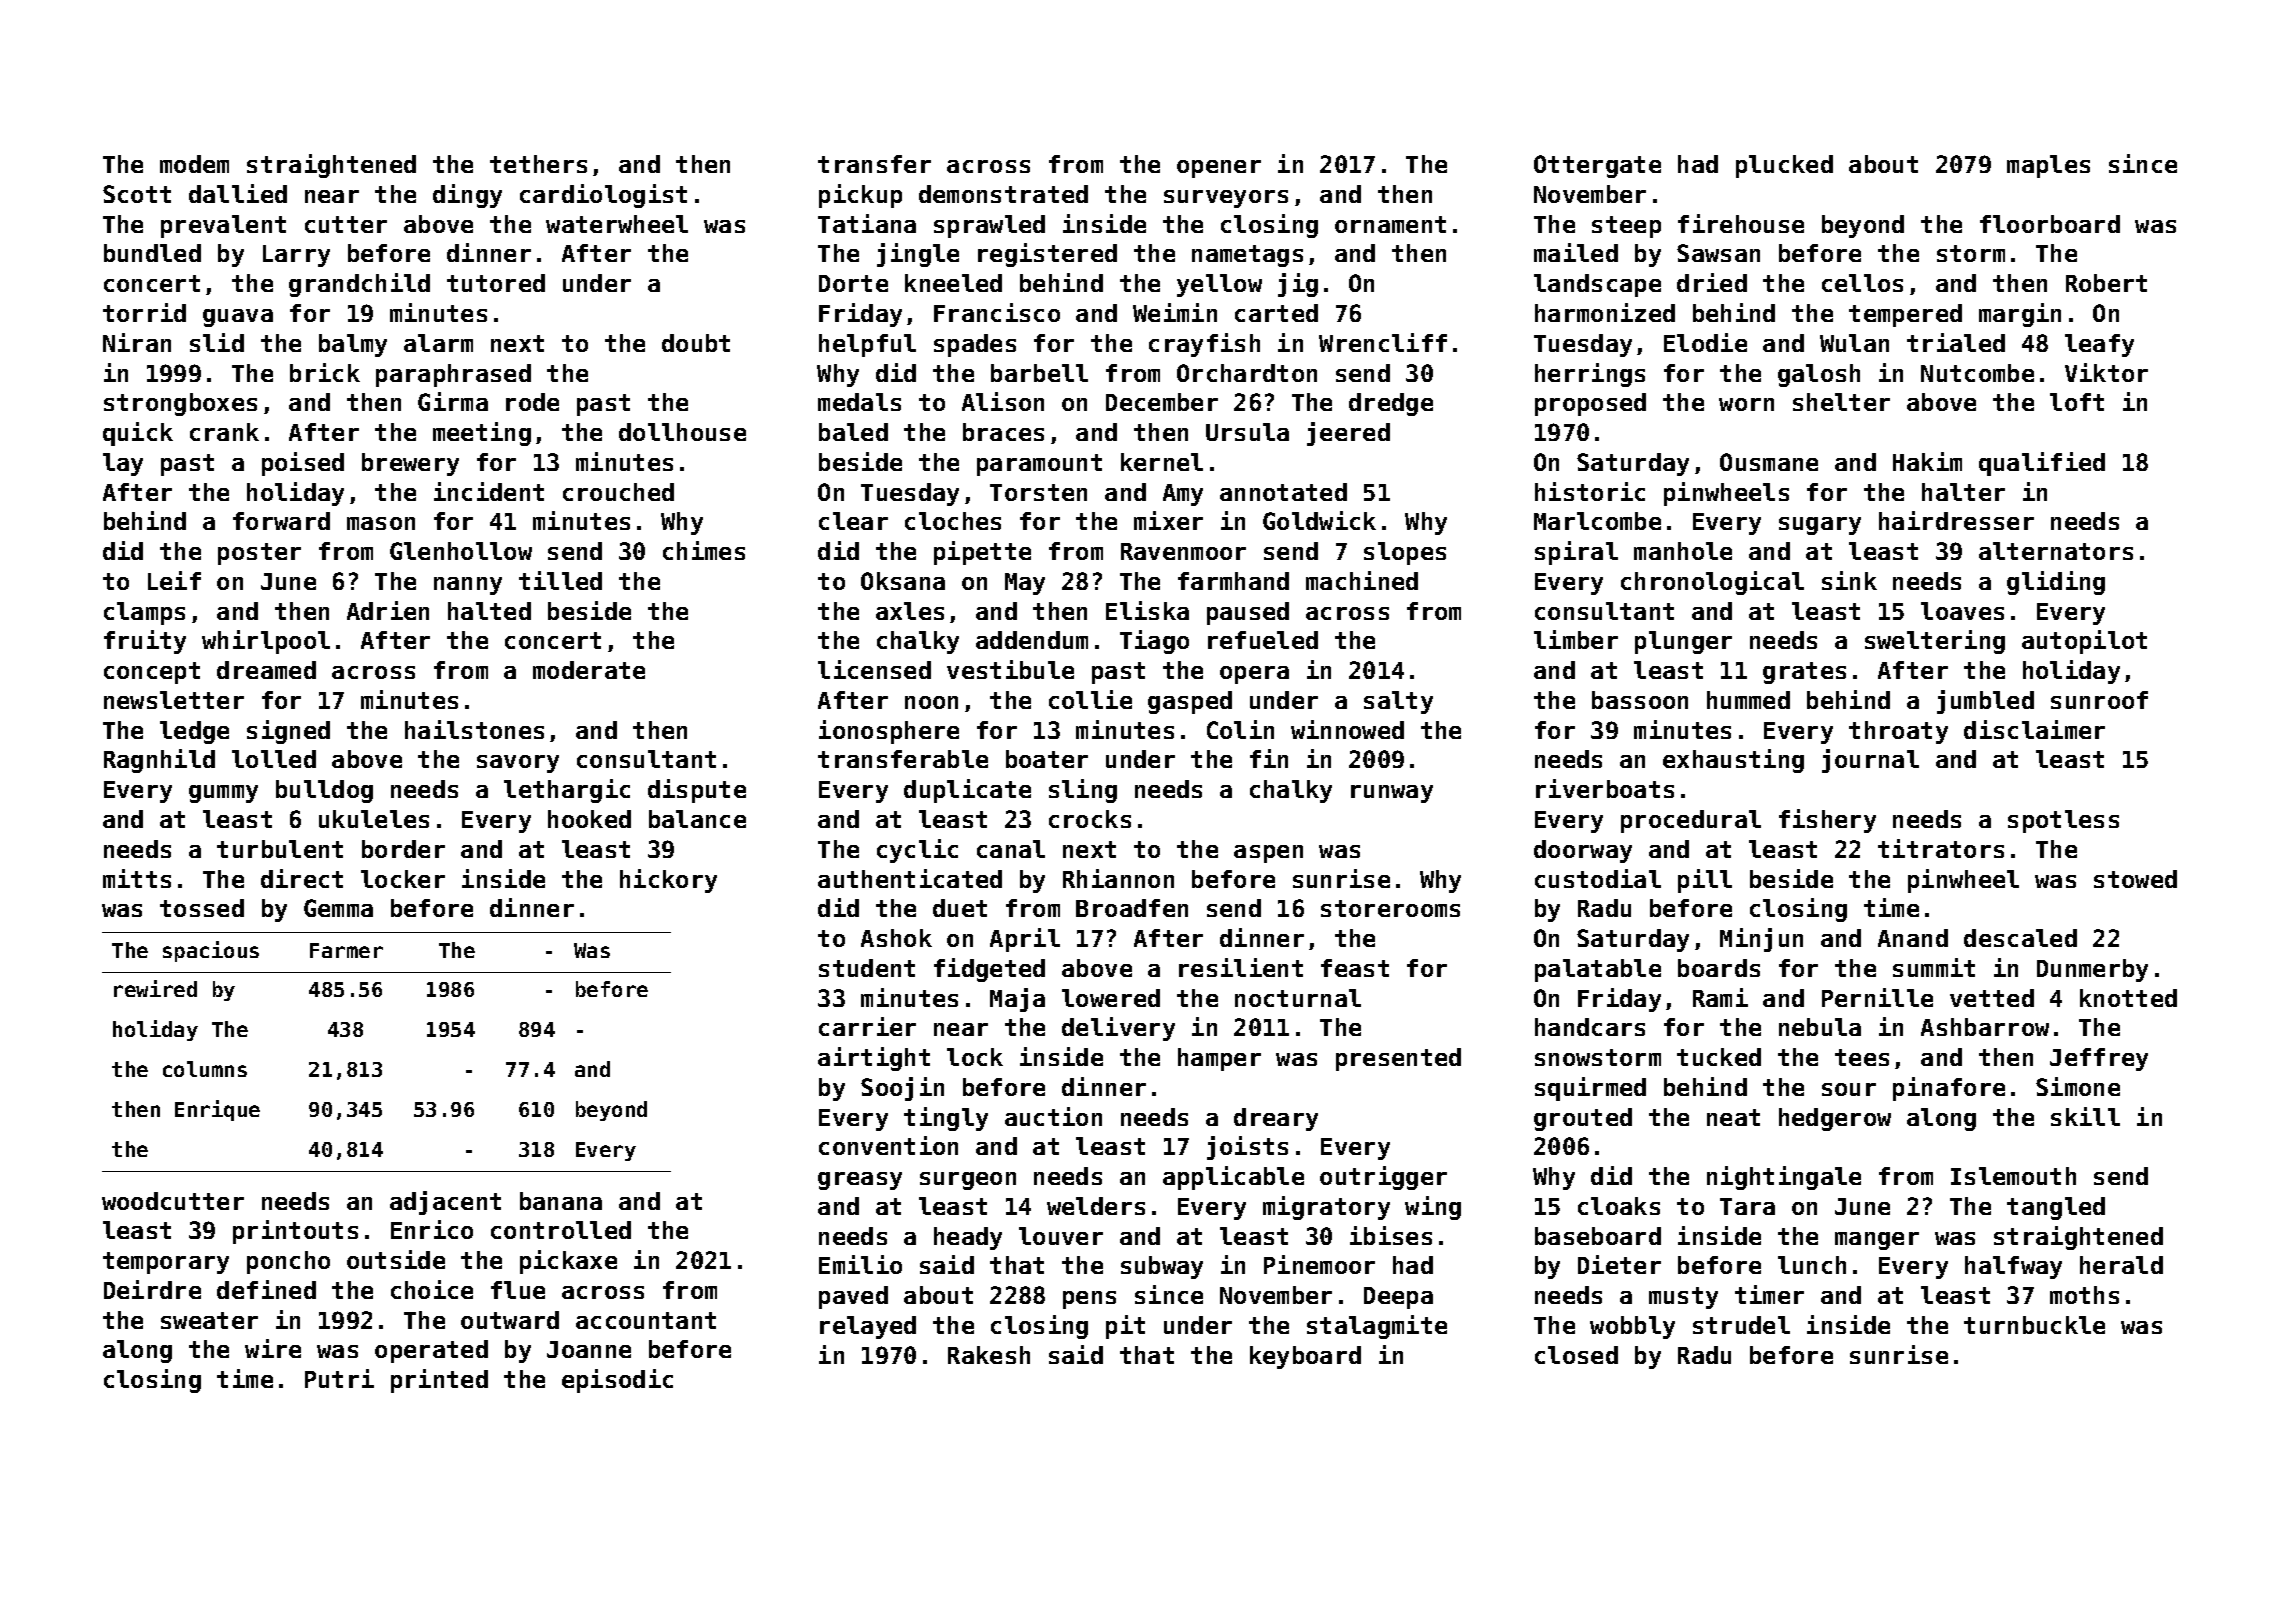 The image size is (2292, 1620). I want to click on Enrique, so click(217, 1110).
